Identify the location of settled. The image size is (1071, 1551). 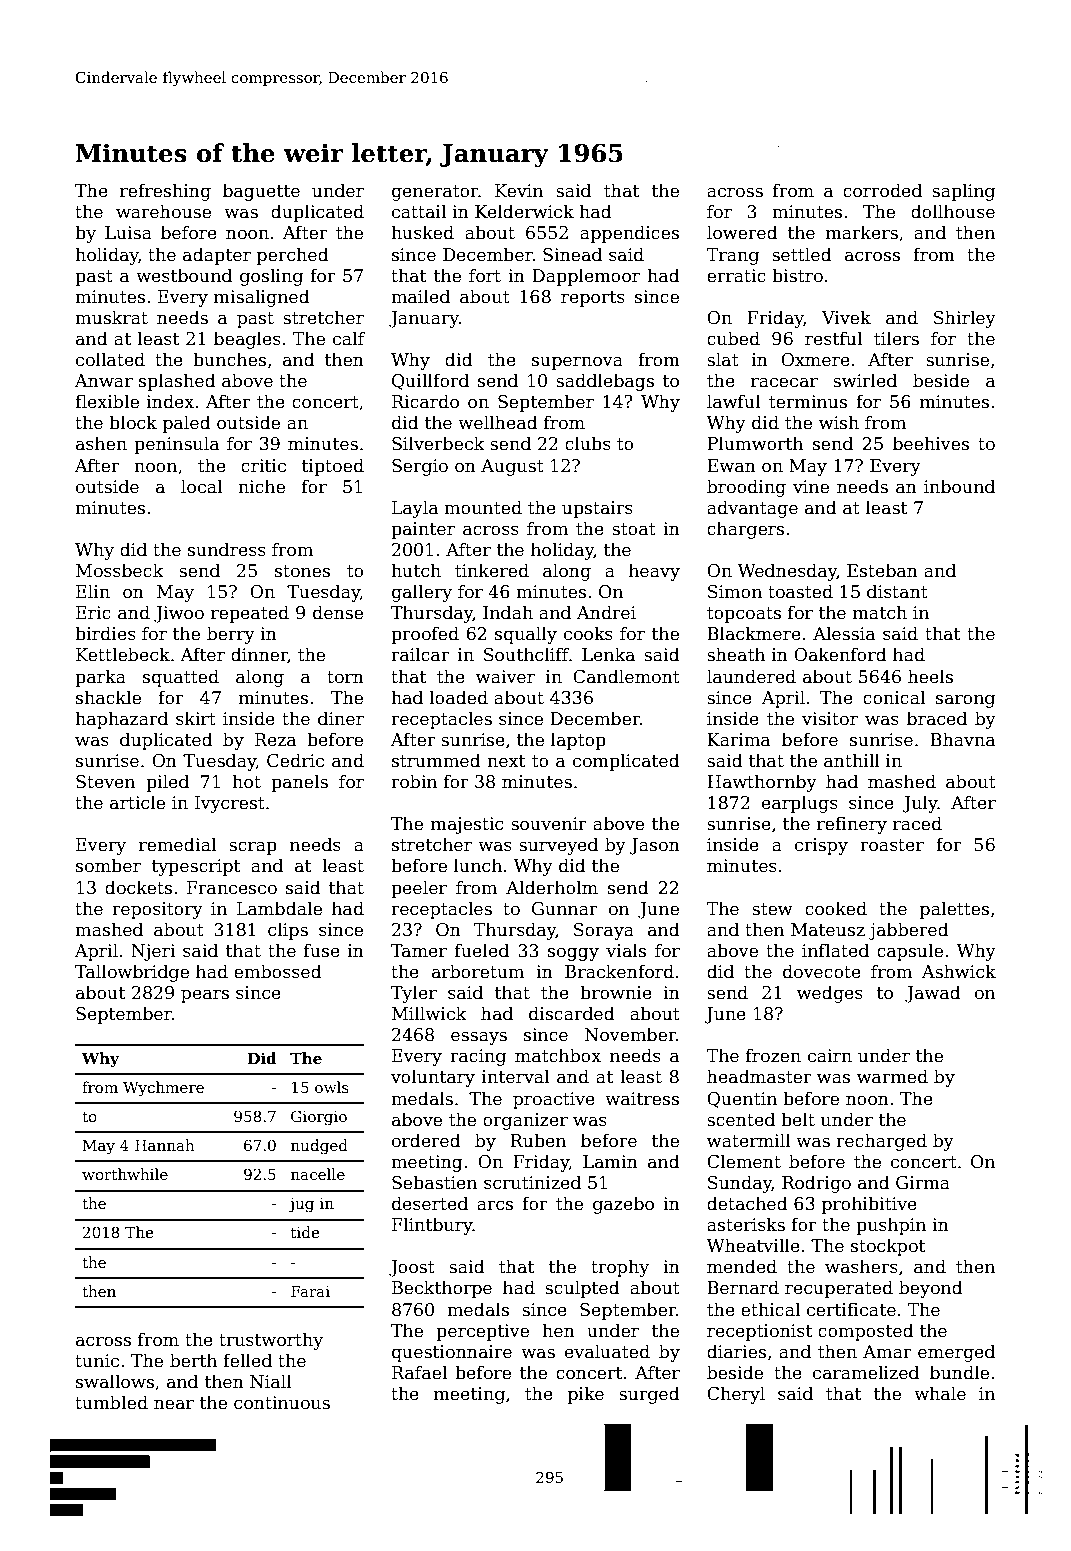
(802, 254).
